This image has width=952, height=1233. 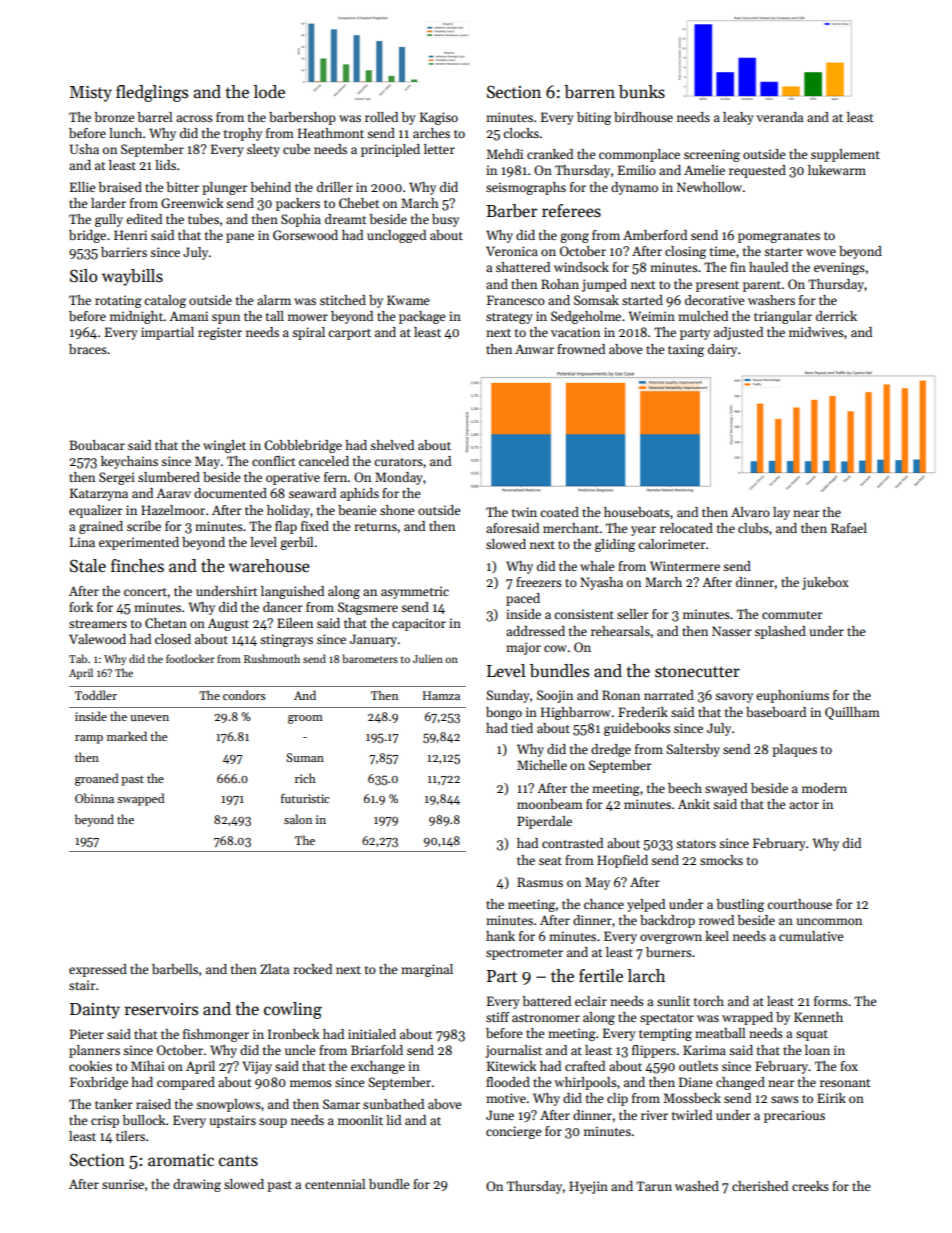 I want to click on sunrise, so click(x=123, y=1184).
